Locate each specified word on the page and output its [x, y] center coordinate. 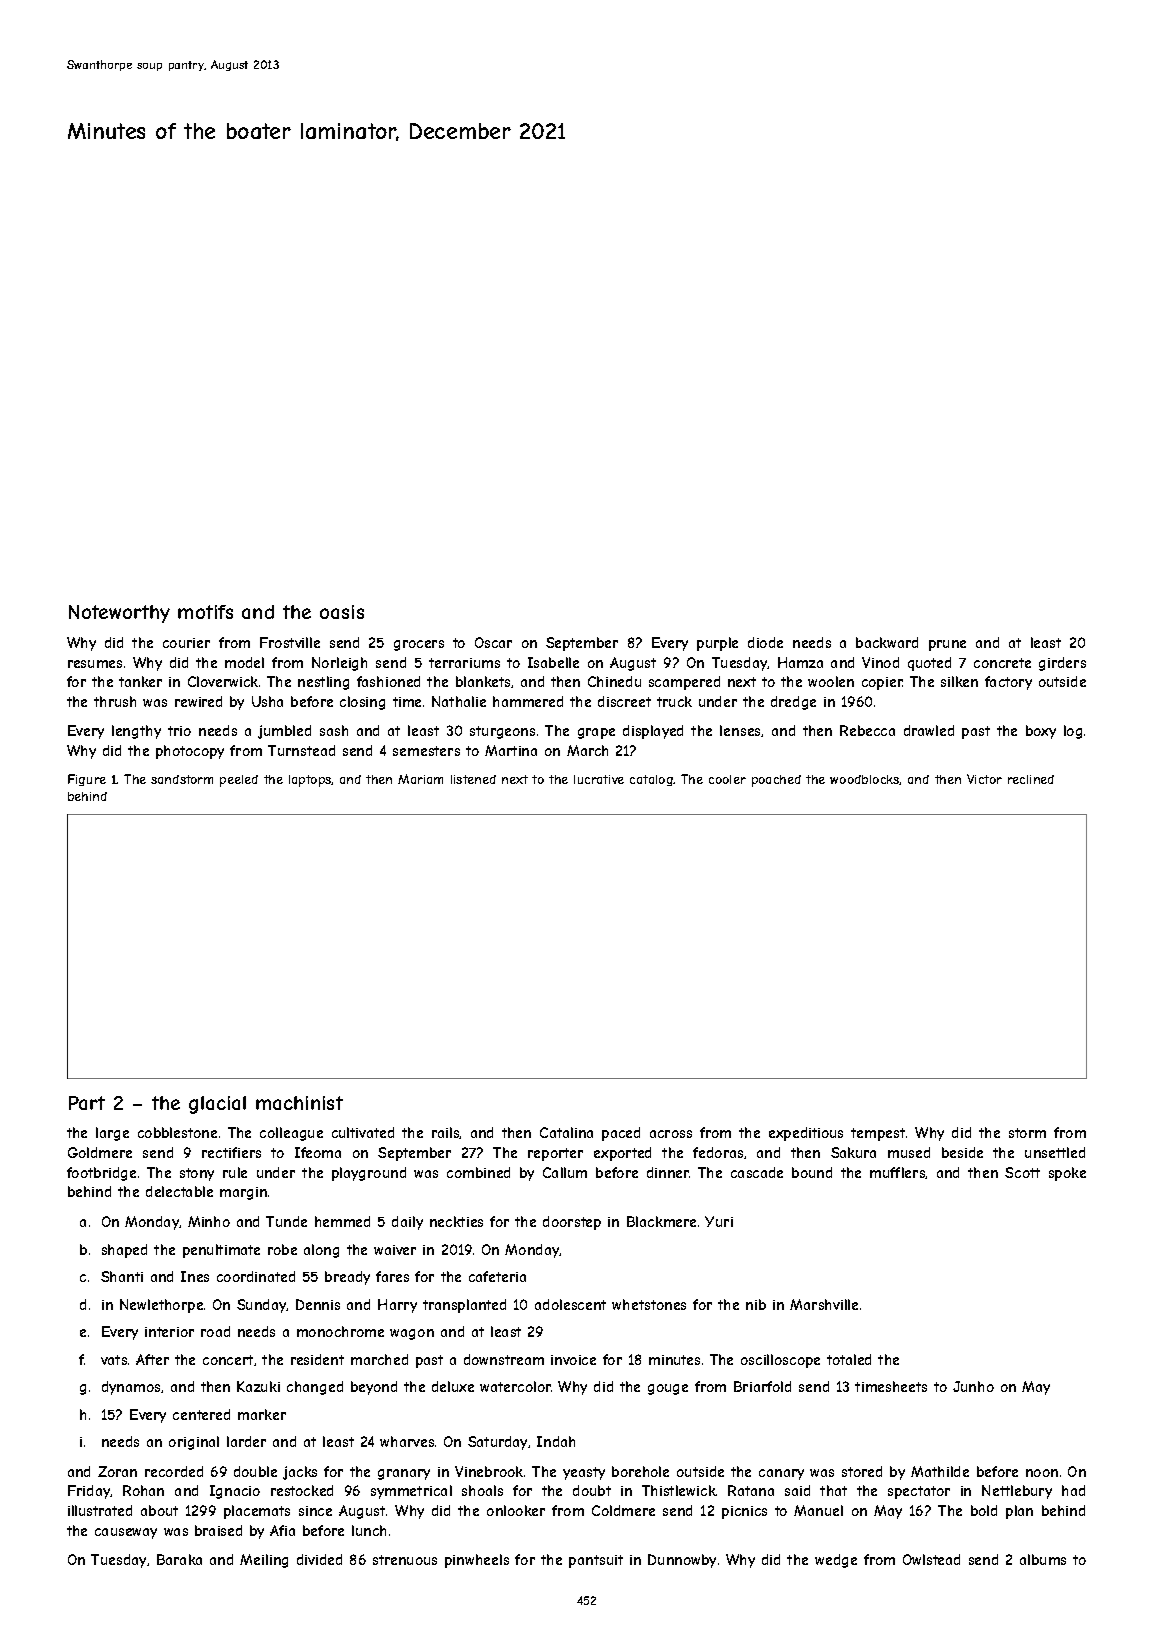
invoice [573, 1360]
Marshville [824, 1304]
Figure [87, 780]
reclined [1031, 779]
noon [1042, 1473]
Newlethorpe [161, 1306]
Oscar [493, 642]
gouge [668, 1389]
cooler [727, 779]
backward [887, 642]
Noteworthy [119, 614]
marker [262, 1414]
